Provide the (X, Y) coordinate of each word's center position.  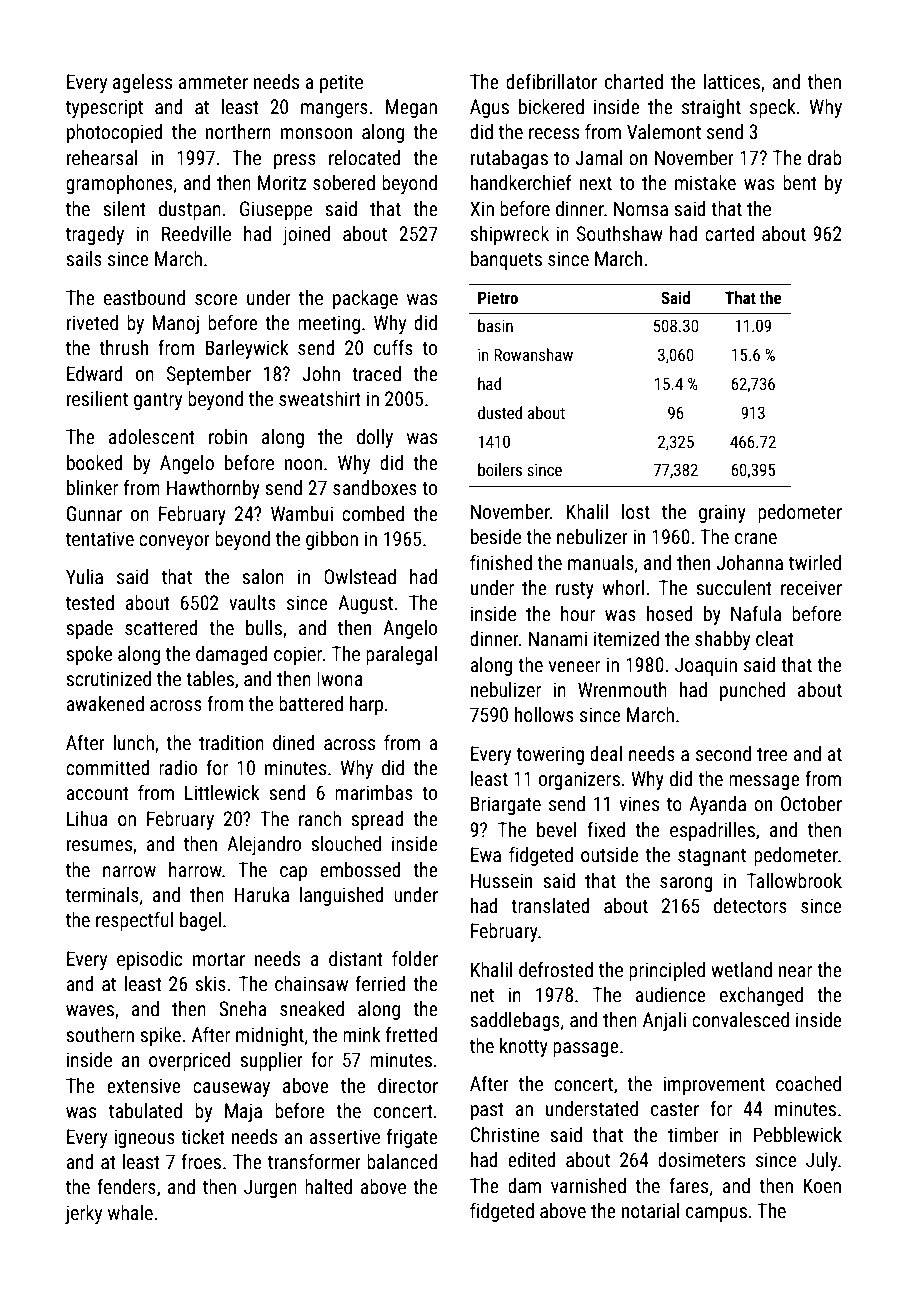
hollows (544, 714)
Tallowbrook (794, 880)
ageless (142, 83)
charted (634, 81)
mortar (219, 959)
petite (341, 83)
